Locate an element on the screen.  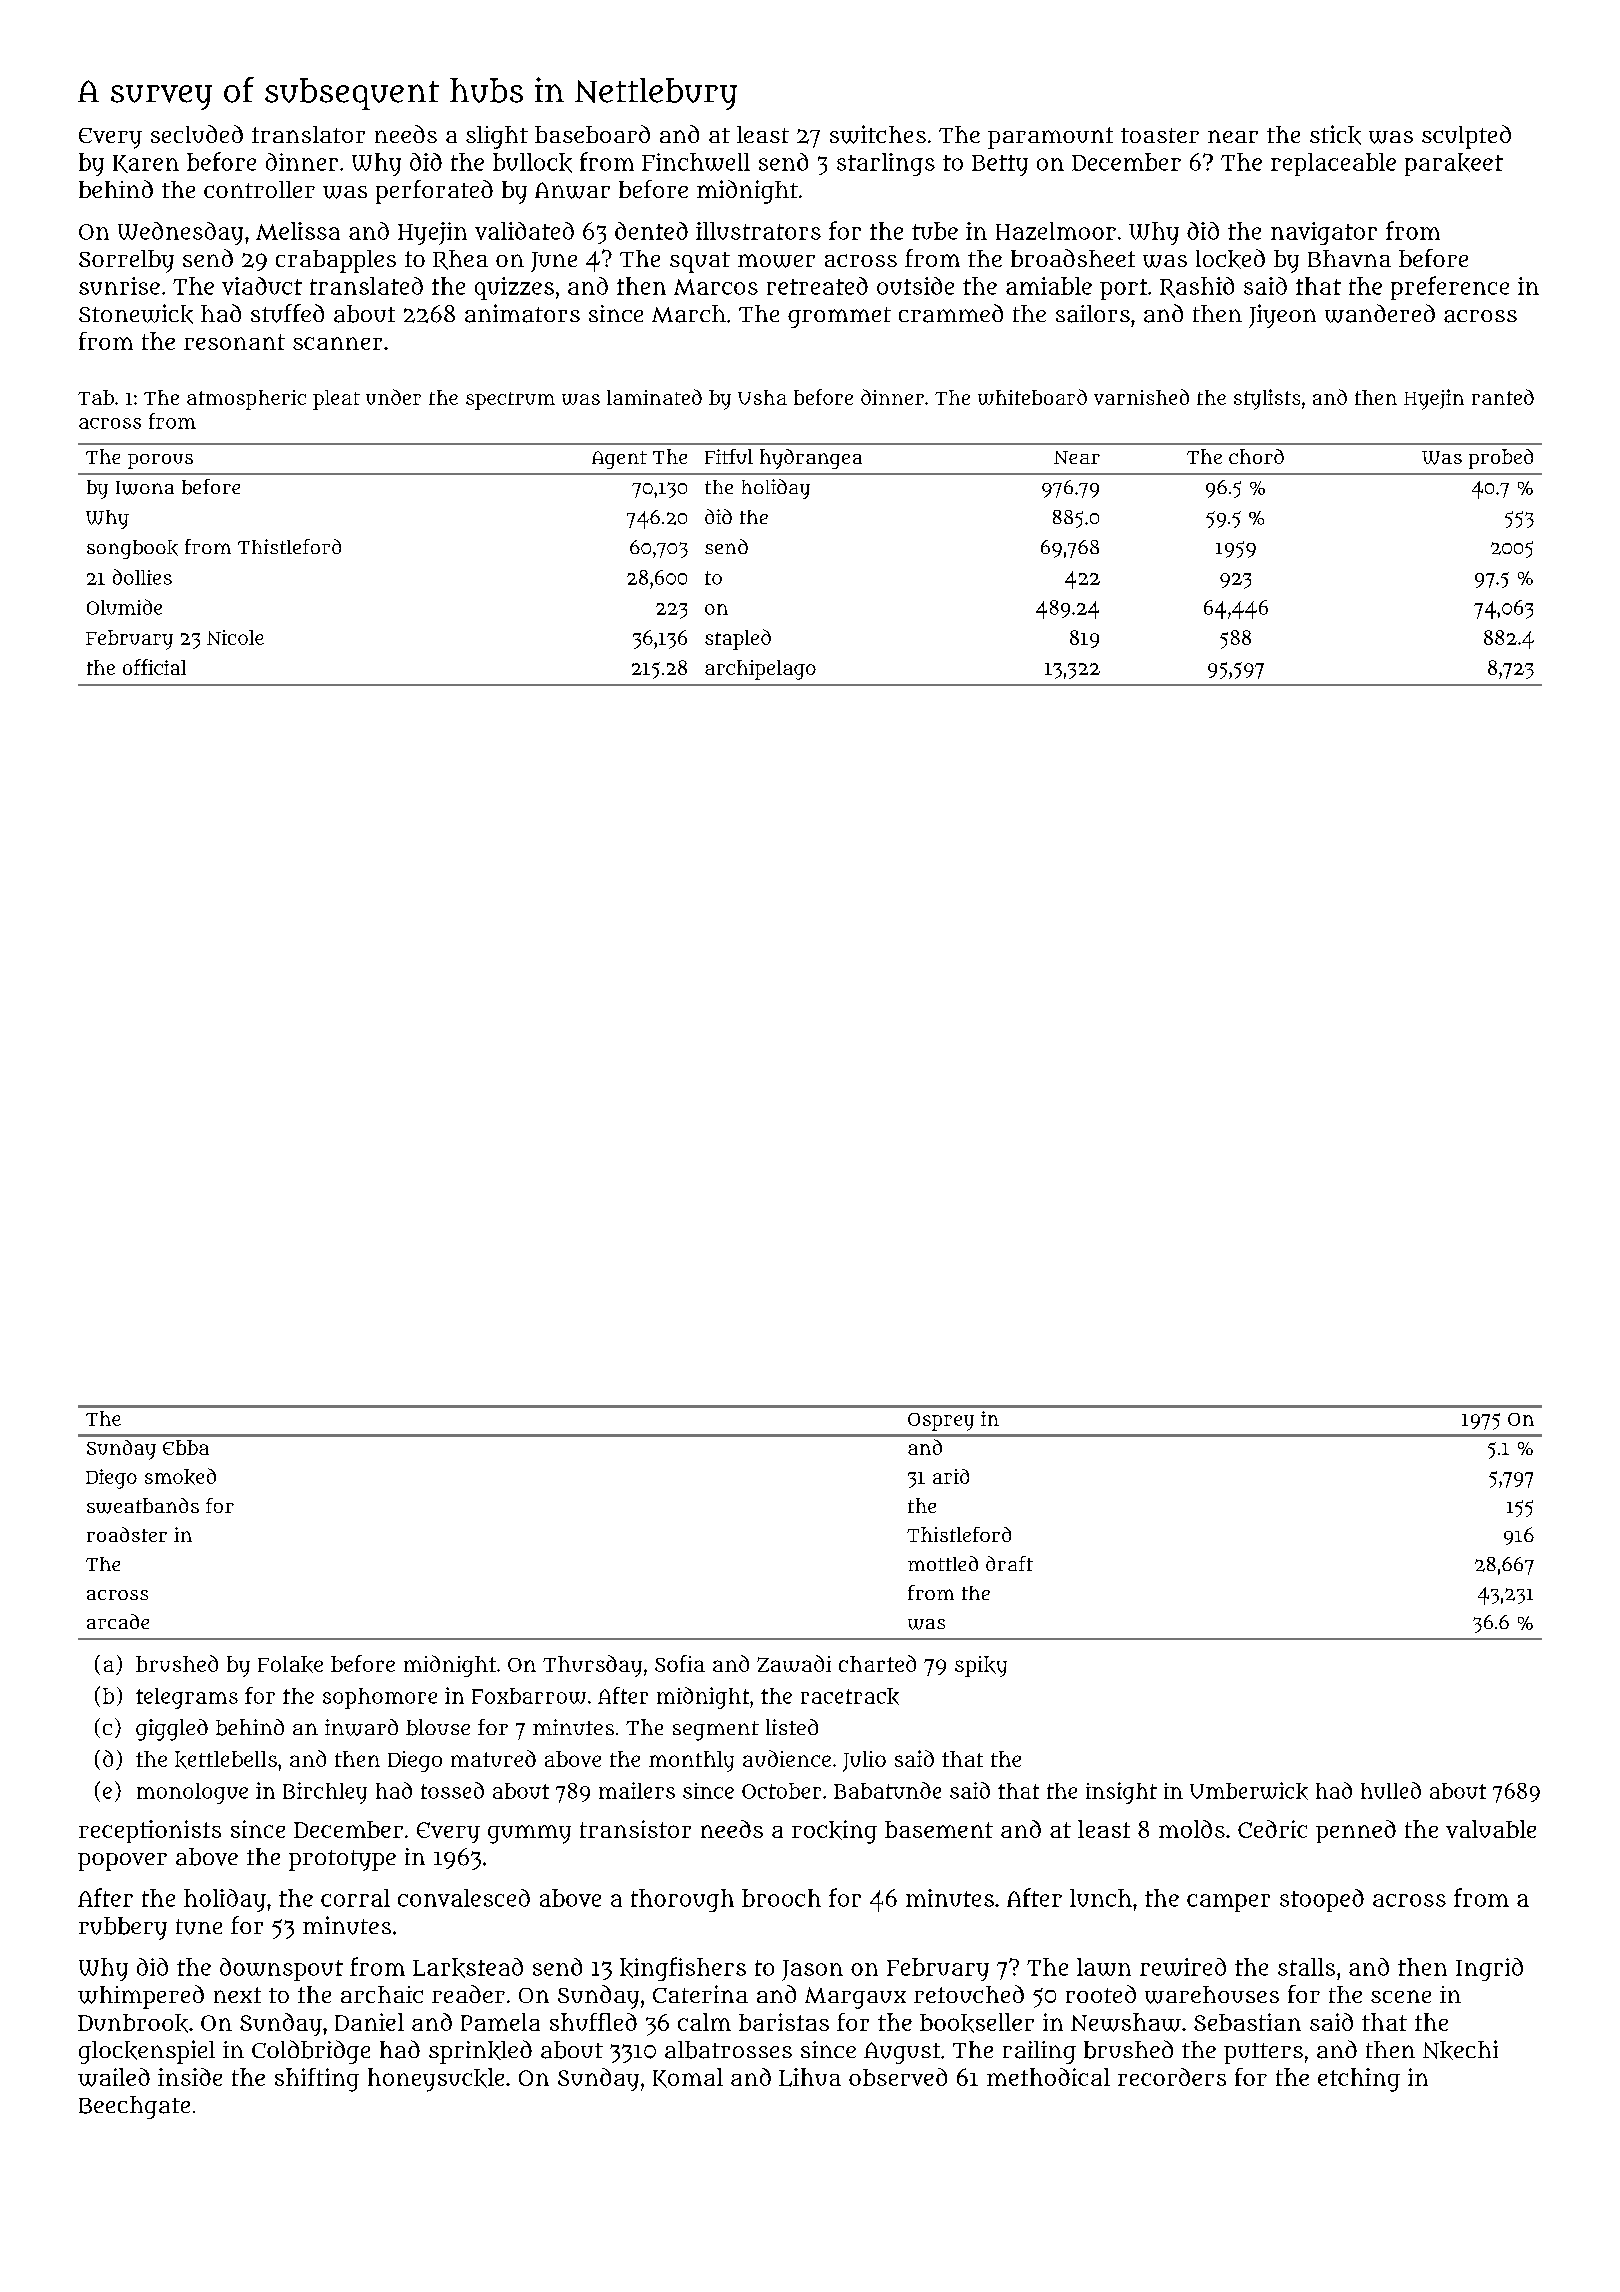
archipelago is located at coordinates (760, 670).
